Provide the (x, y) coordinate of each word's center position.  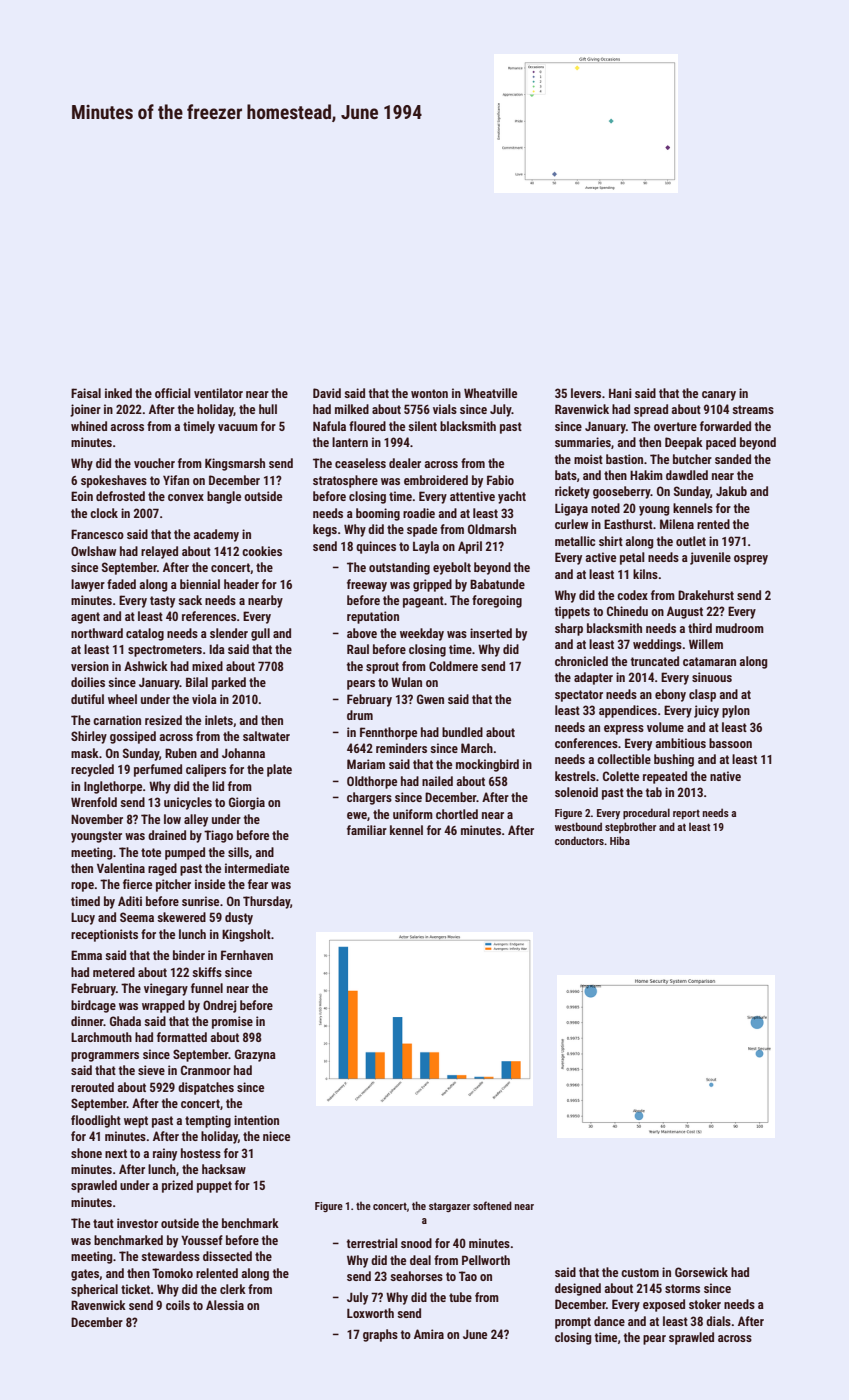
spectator (579, 696)
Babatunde (497, 584)
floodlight (96, 1121)
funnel (207, 988)
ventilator (218, 393)
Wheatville (490, 393)
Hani (620, 393)
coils (178, 1305)
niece (276, 1136)
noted (605, 508)
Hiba (620, 840)
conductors (579, 840)
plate (279, 770)
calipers (206, 770)
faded (121, 584)
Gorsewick (701, 1272)
